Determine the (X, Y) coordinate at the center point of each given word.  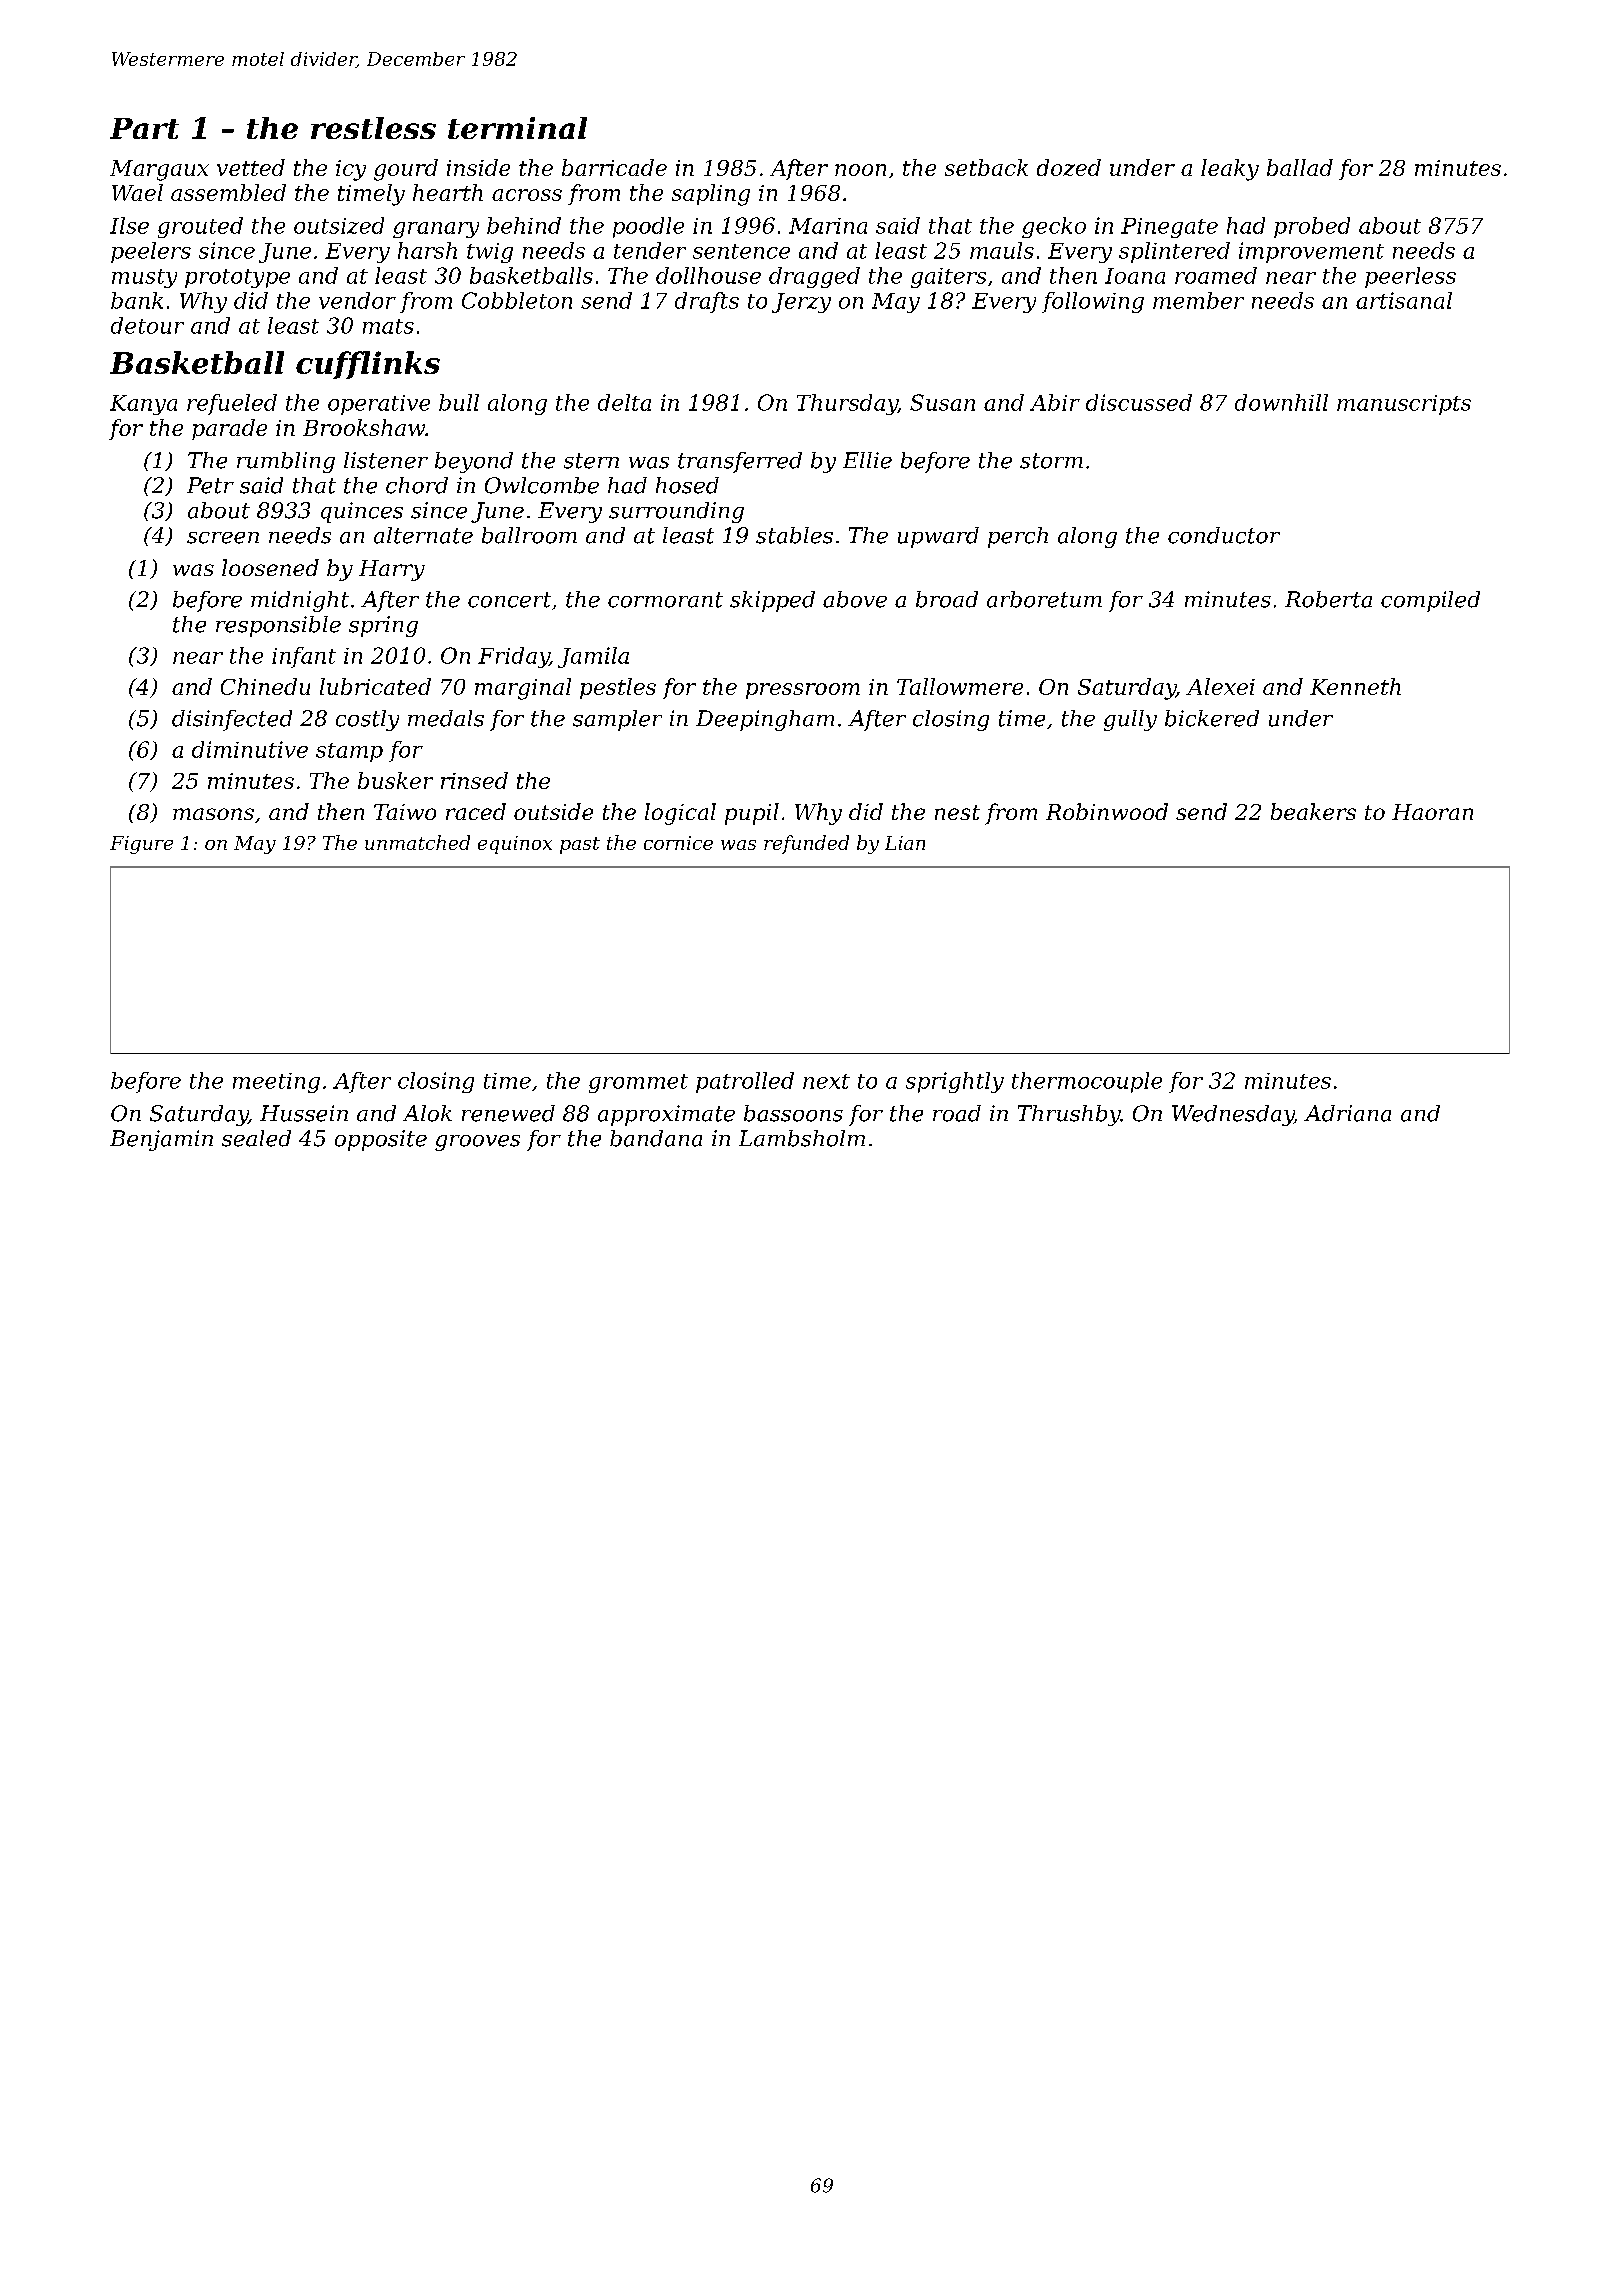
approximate (666, 1115)
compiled (1430, 601)
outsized (339, 225)
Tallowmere (960, 686)
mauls (1002, 250)
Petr (210, 485)
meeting (276, 1083)
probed (1312, 227)
